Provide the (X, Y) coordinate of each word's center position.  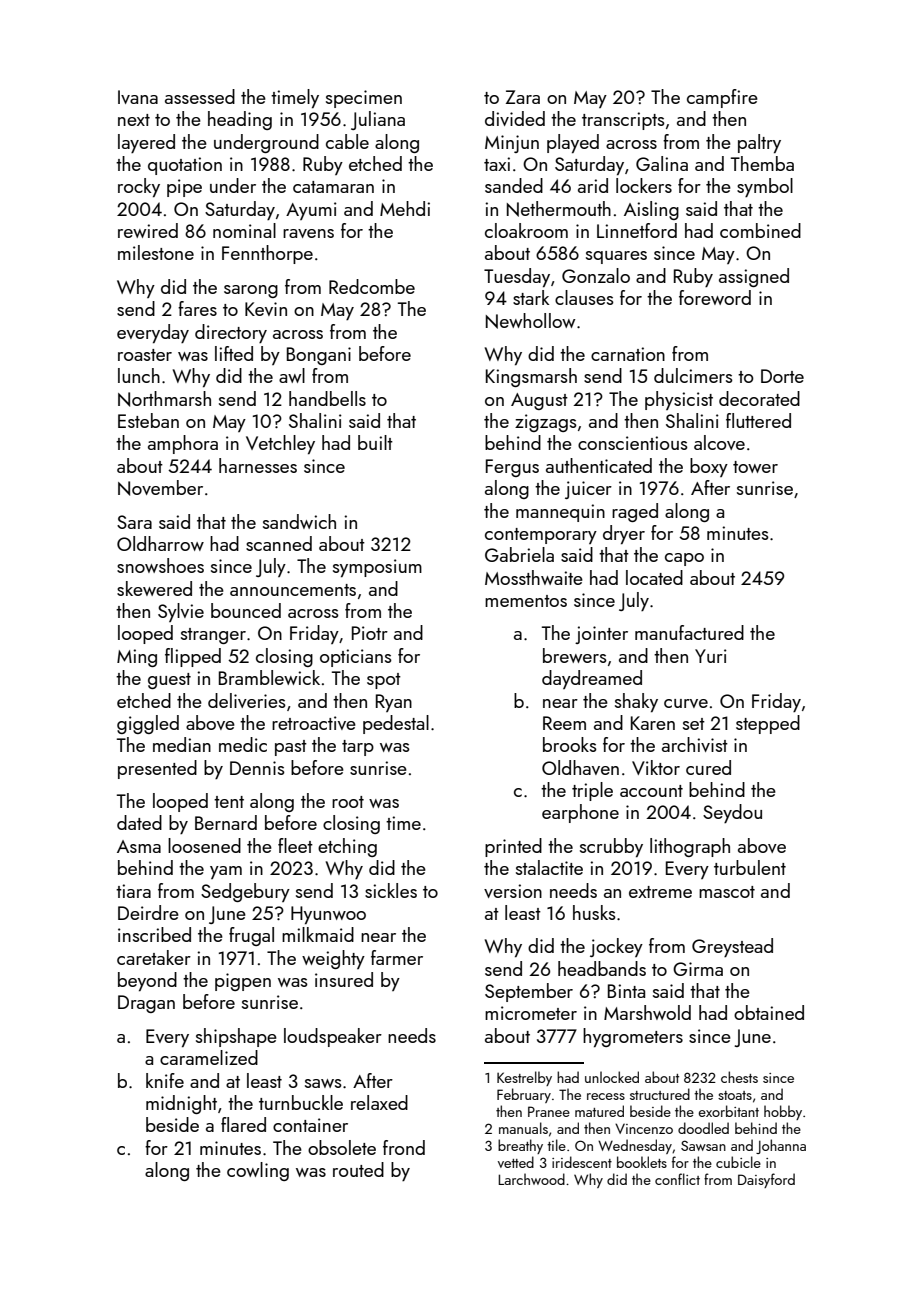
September (529, 992)
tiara (133, 891)
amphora (183, 444)
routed (358, 1169)
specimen (364, 99)
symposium (377, 568)
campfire (722, 98)
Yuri (711, 656)
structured (660, 1094)
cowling (258, 1171)
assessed (200, 96)
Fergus (512, 468)
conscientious (633, 443)
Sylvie (181, 612)
